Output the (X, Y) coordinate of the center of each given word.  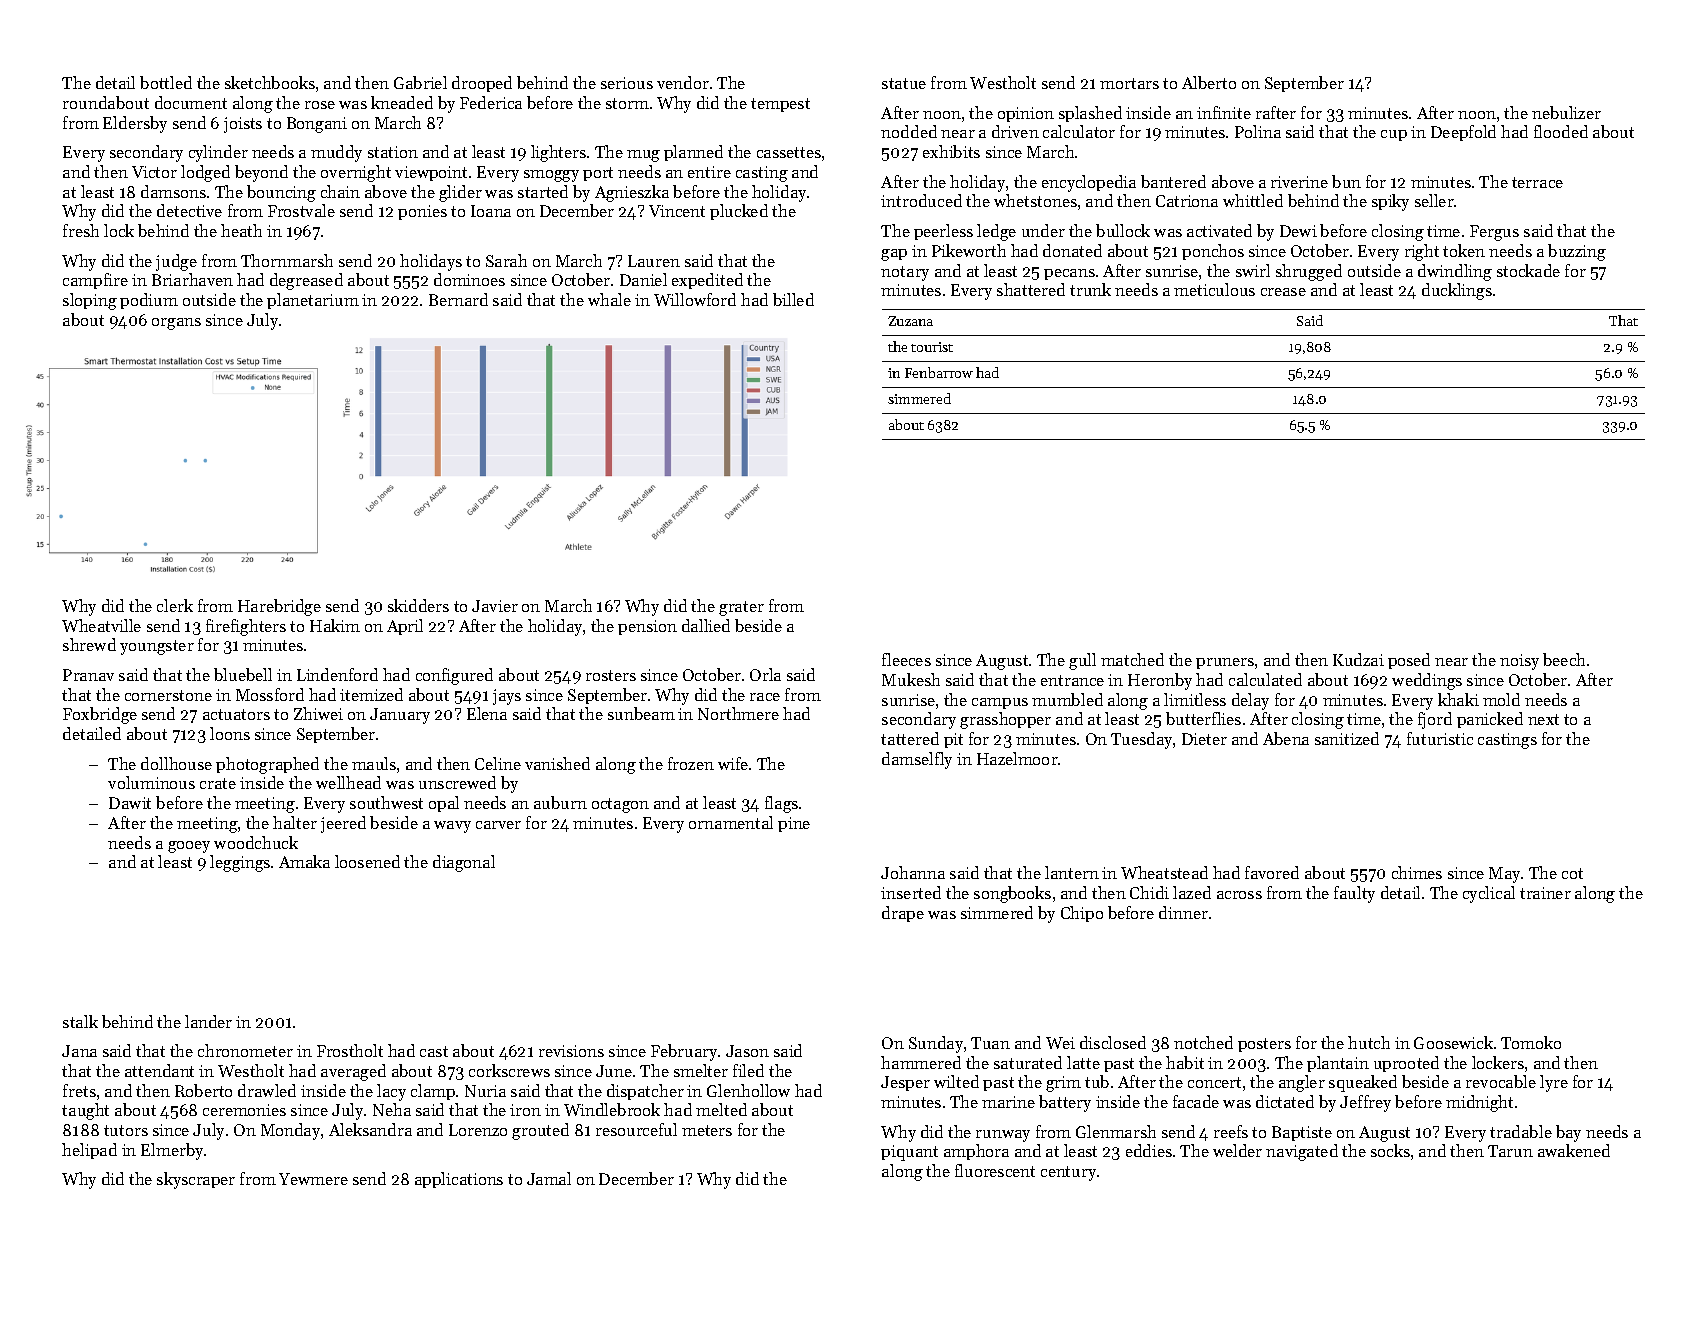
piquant (909, 1153)
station (393, 152)
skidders (418, 605)
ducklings (1457, 291)
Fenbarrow (939, 372)
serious (627, 83)
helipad (89, 1151)
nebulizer (1566, 112)
